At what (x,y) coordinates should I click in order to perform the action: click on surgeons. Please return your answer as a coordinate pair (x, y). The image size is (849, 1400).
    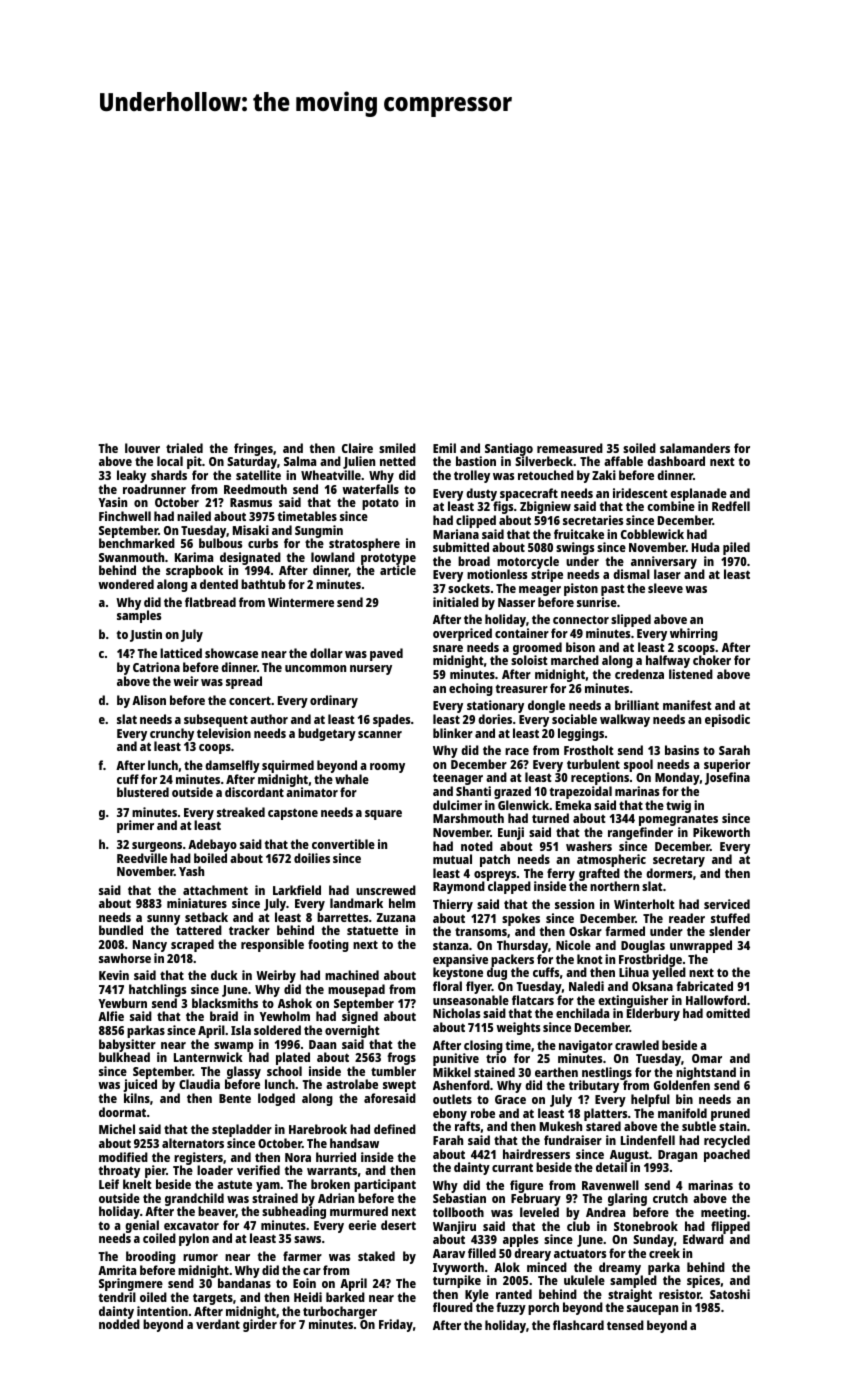
    Looking at the image, I should click on (157, 847).
